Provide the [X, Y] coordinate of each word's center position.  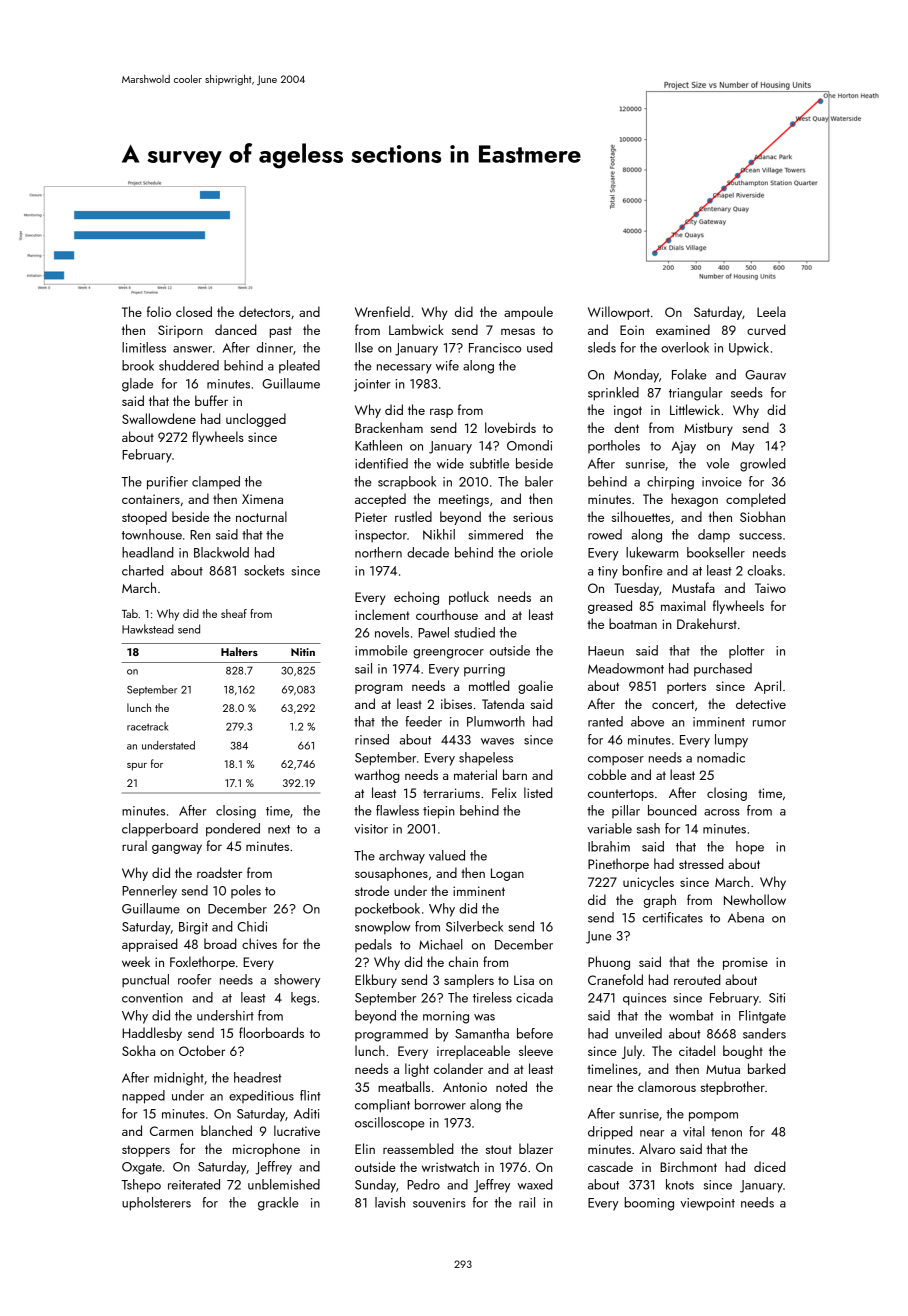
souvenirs [439, 1203]
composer [616, 760]
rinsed [372, 739]
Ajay [684, 447]
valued [447, 855]
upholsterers [156, 1204]
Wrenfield [382, 311]
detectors [264, 311]
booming [649, 1204]
